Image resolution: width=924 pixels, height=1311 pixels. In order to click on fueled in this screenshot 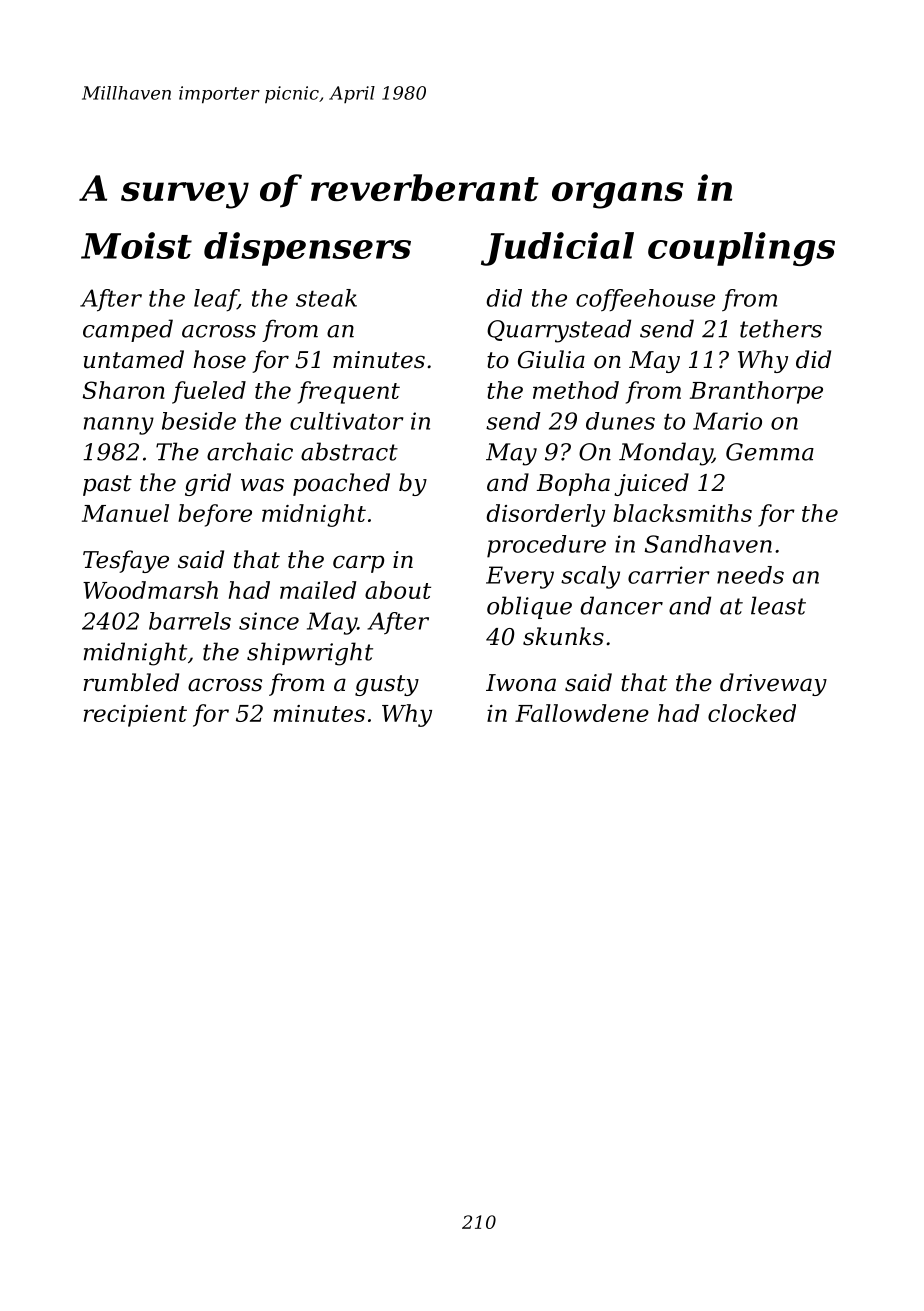, I will do `click(209, 392)`.
